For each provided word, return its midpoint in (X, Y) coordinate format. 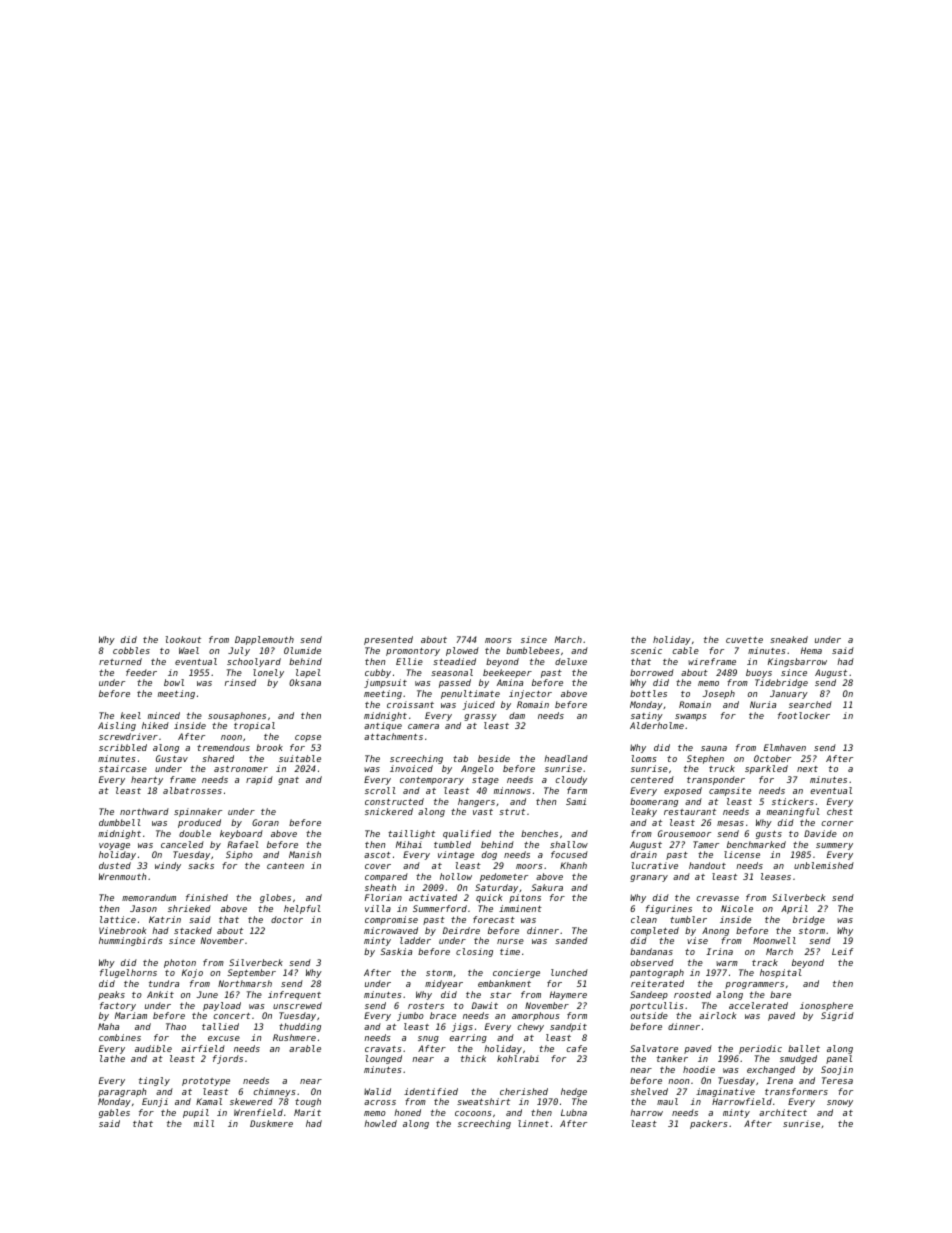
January (789, 694)
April (794, 909)
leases (776, 876)
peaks (111, 995)
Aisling (117, 726)
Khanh (573, 865)
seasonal (452, 672)
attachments (393, 736)
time (510, 951)
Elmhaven (785, 747)
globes (275, 898)
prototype (206, 1082)
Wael (189, 650)
